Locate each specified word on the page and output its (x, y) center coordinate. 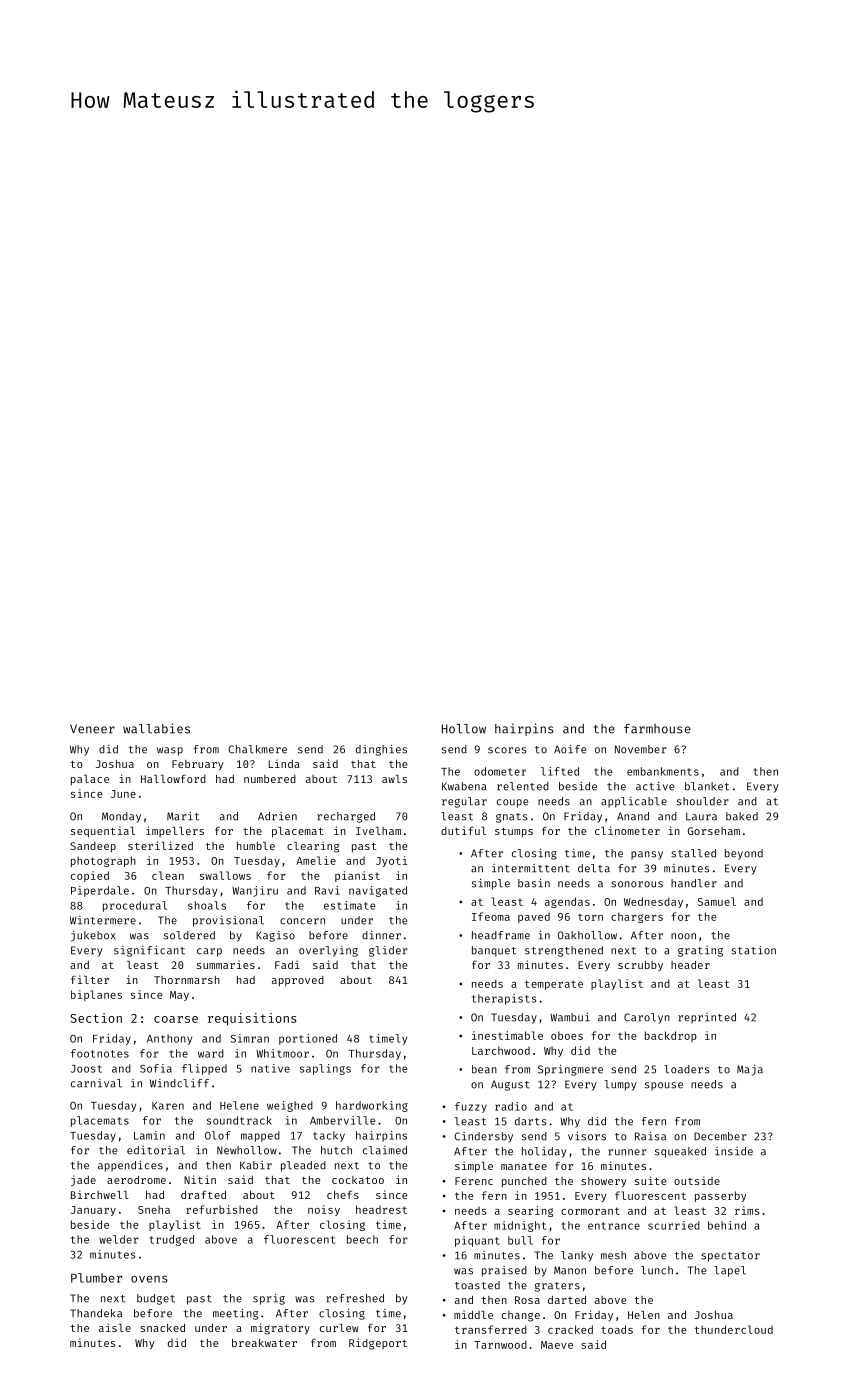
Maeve (557, 1345)
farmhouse (657, 729)
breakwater (264, 1343)
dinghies (381, 750)
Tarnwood (500, 1344)
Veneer (92, 729)
